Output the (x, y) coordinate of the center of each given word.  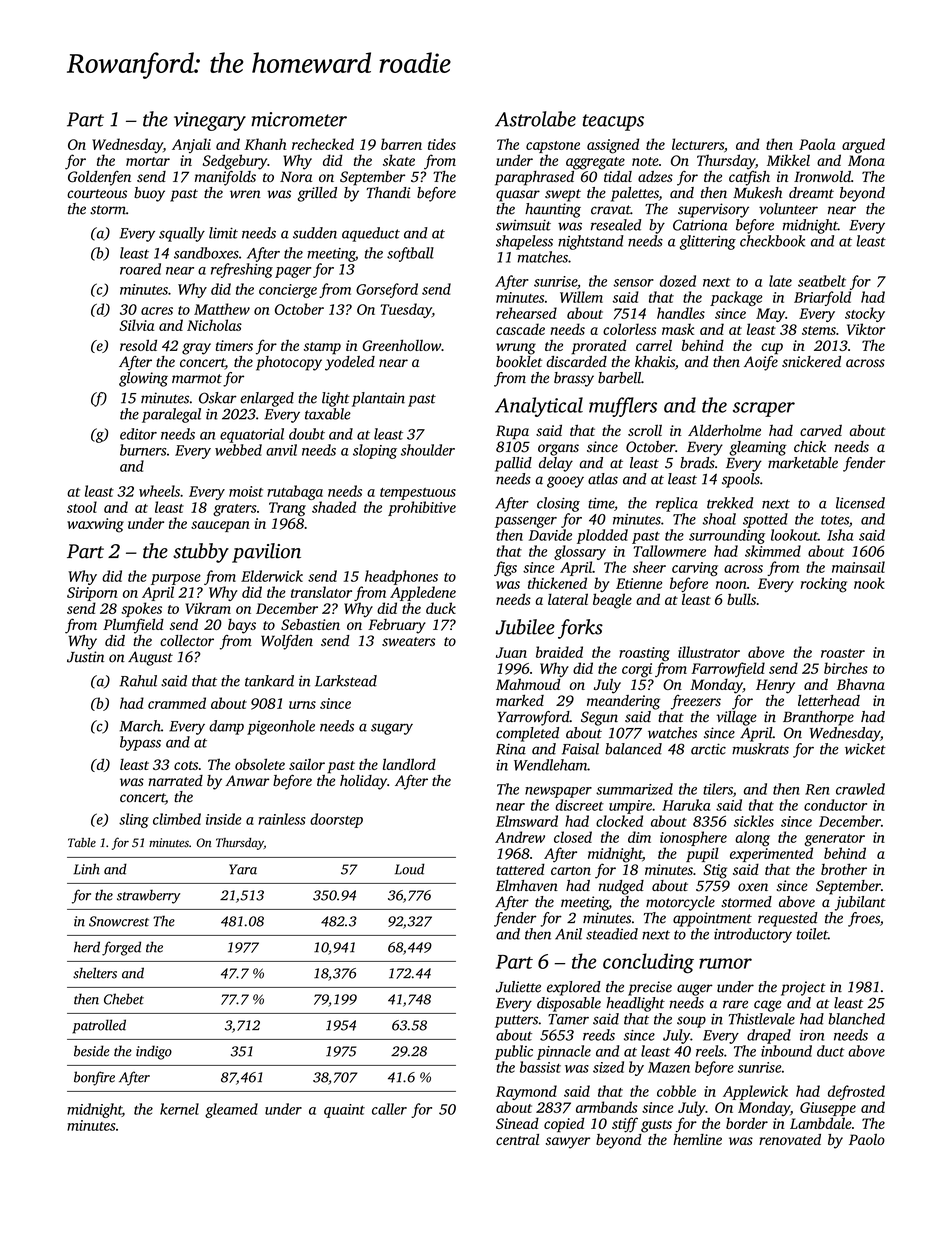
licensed (860, 503)
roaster (843, 653)
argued (863, 146)
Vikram (208, 608)
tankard (269, 681)
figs (505, 568)
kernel (179, 1109)
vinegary (210, 121)
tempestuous (418, 494)
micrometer (299, 119)
